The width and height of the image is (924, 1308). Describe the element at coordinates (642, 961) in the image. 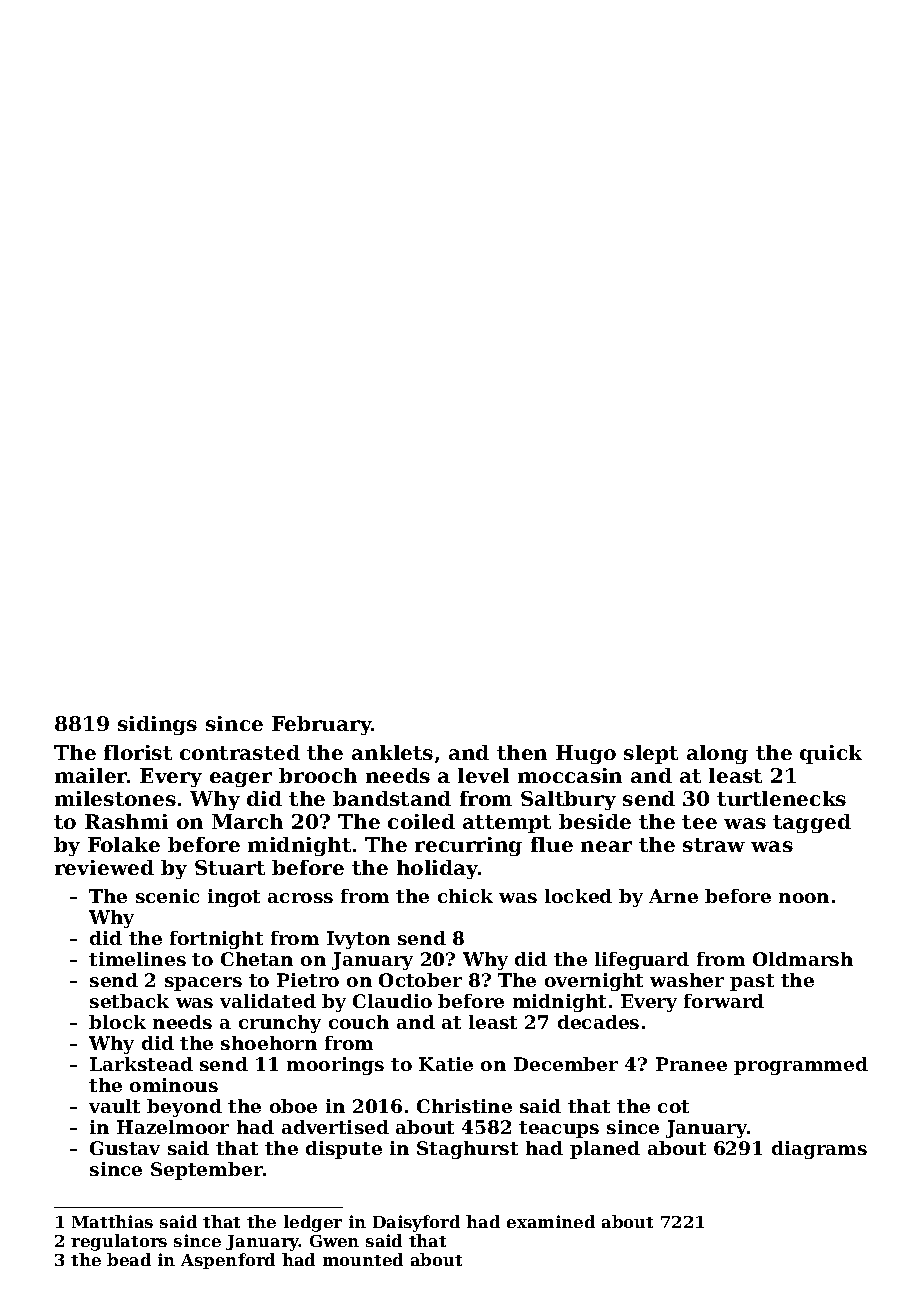

I see `lifeguard` at that location.
